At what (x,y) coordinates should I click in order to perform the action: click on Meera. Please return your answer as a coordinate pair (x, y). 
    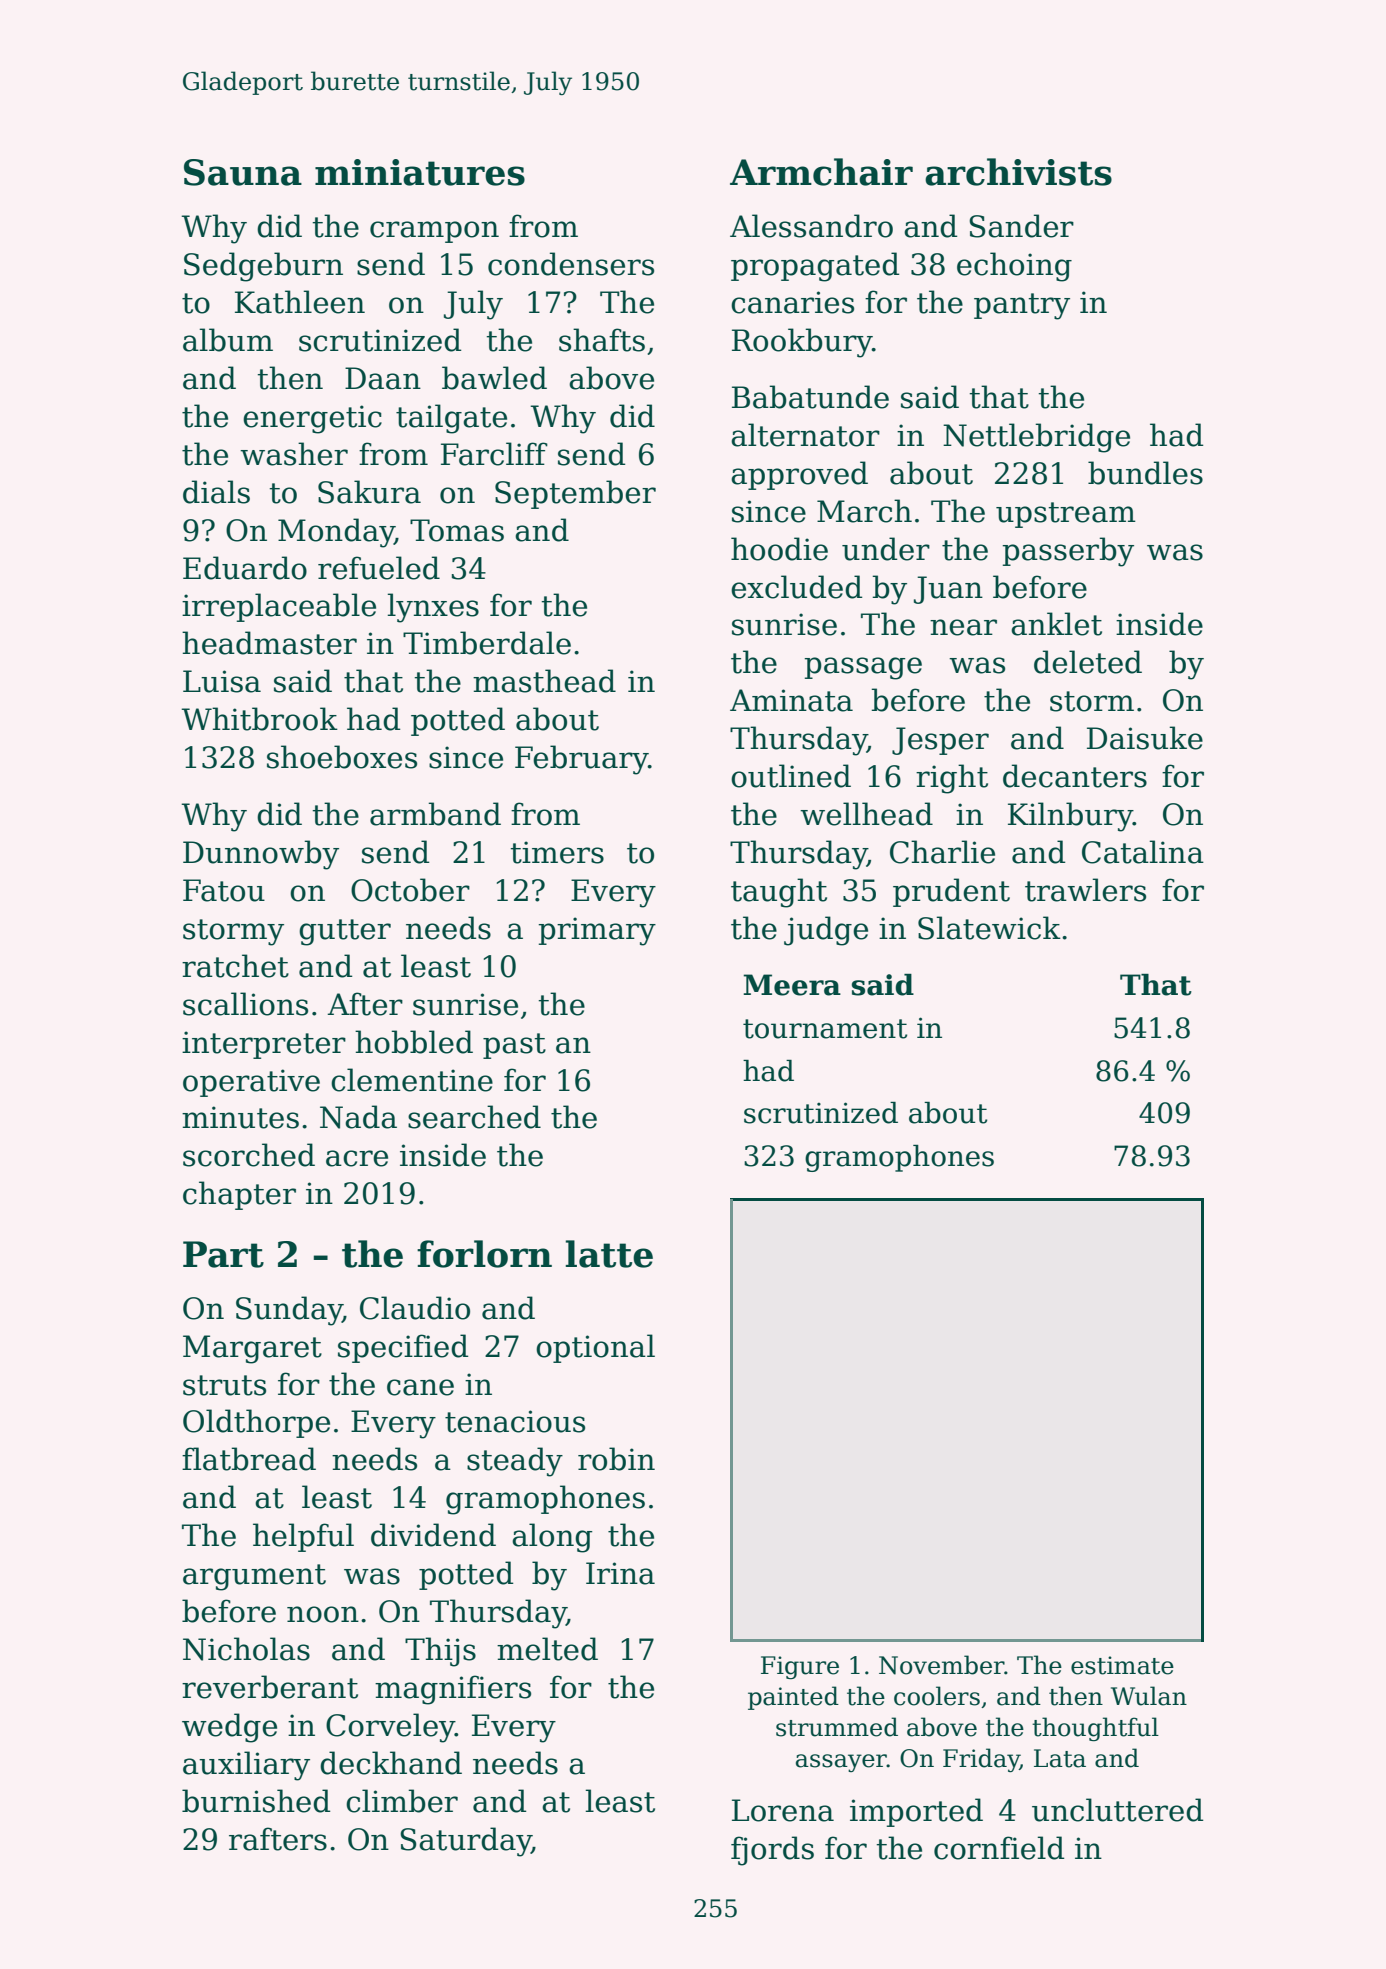
    Looking at the image, I should click on (792, 985).
